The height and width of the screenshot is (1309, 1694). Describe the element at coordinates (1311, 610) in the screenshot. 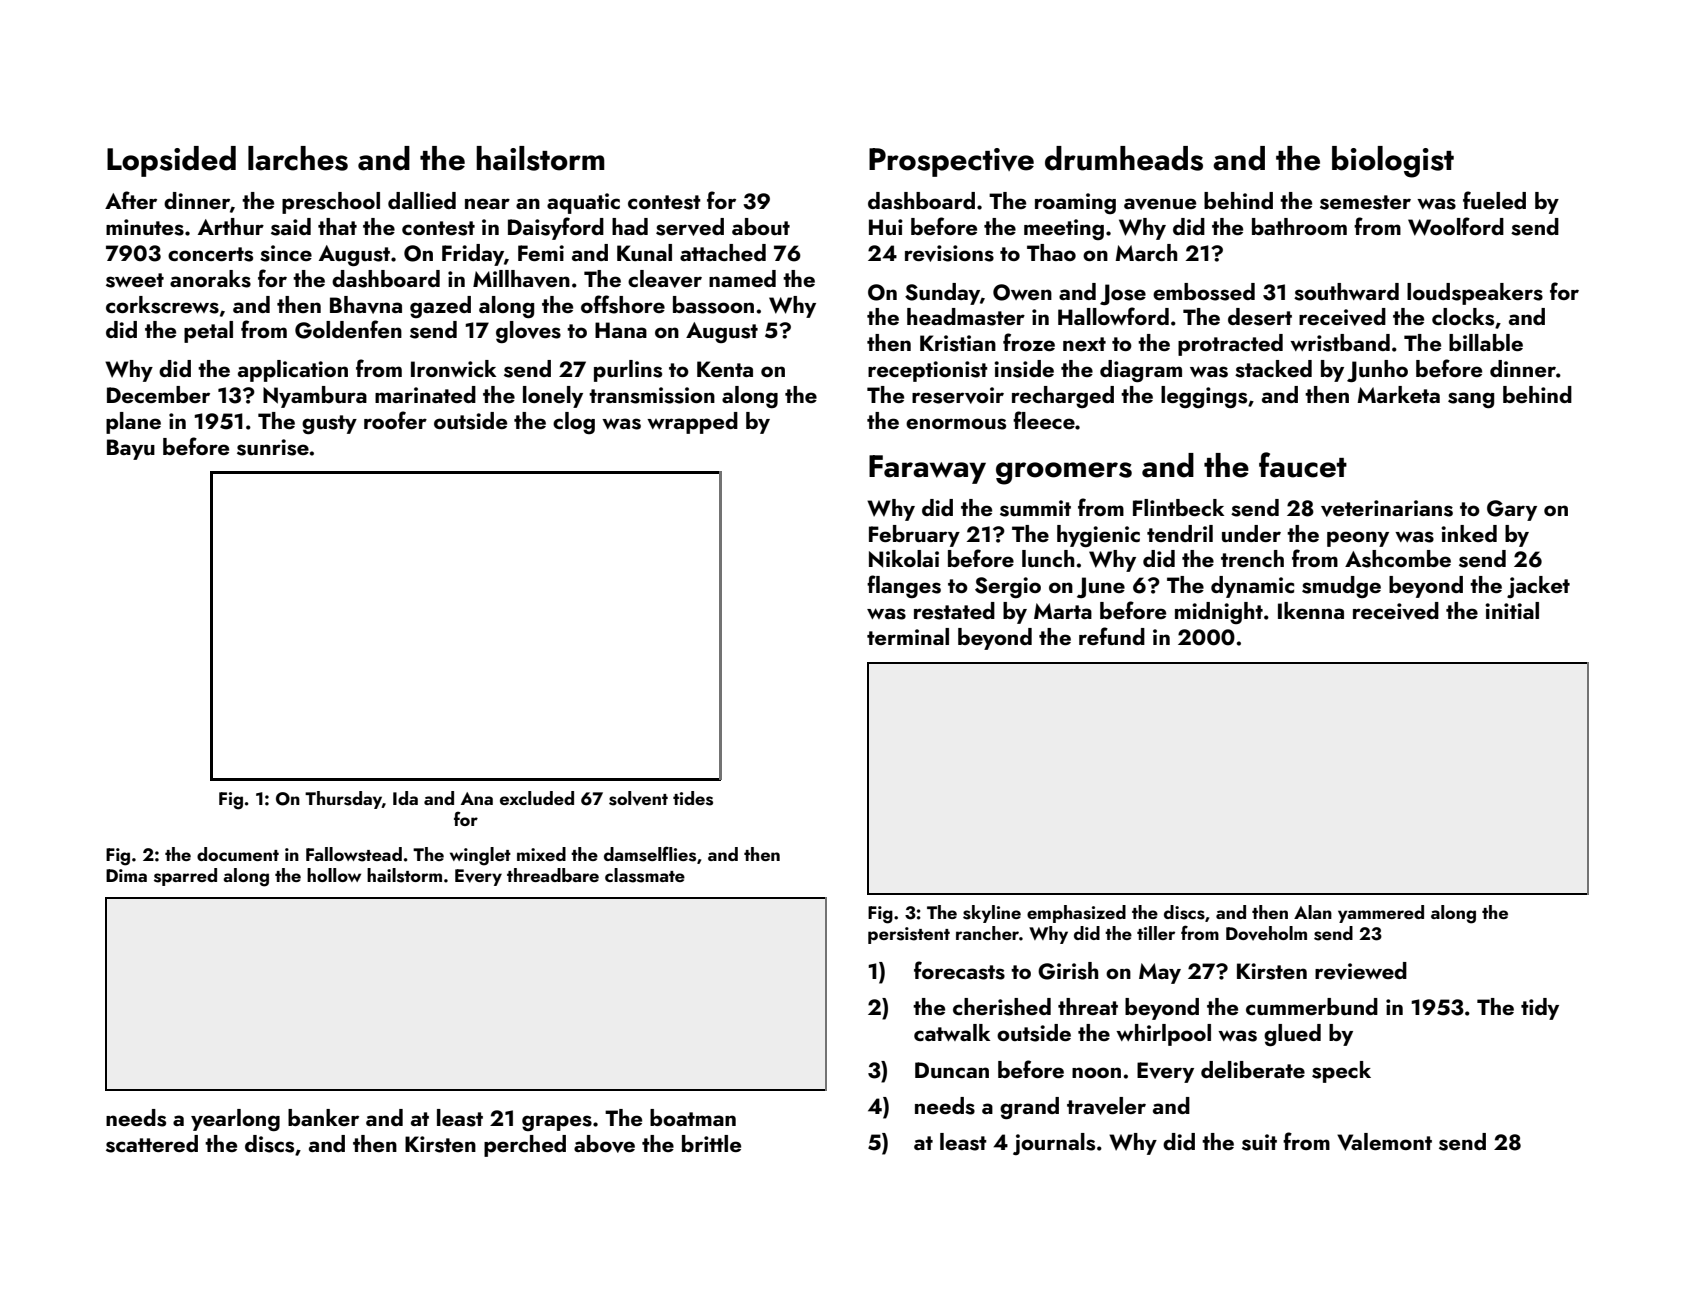

I see `Ikenna` at that location.
